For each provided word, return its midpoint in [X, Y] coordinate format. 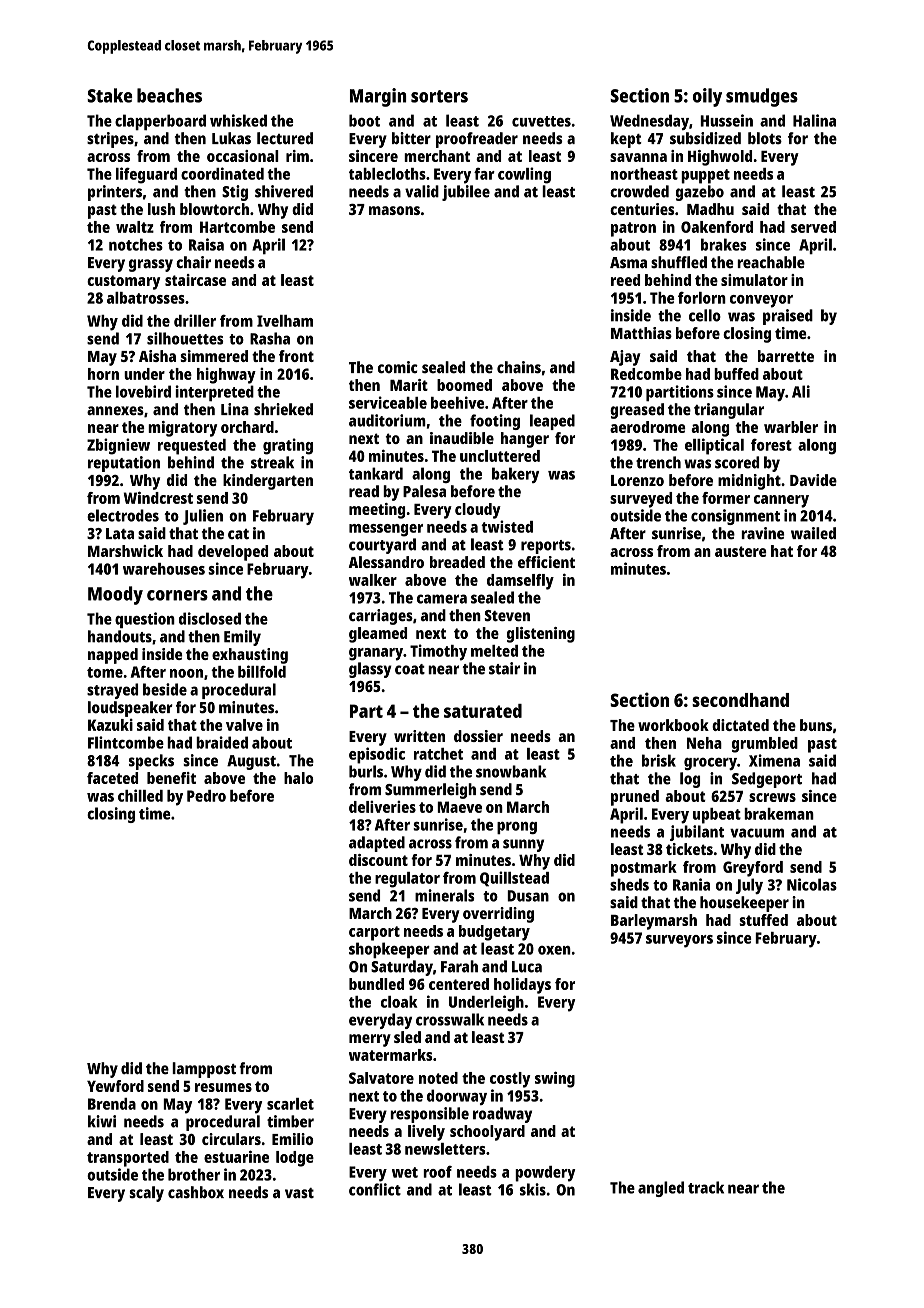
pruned [635, 798]
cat [238, 534]
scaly [146, 1194]
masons [394, 210]
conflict [375, 1189]
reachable [771, 262]
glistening [541, 635]
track [706, 1187]
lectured [285, 138]
